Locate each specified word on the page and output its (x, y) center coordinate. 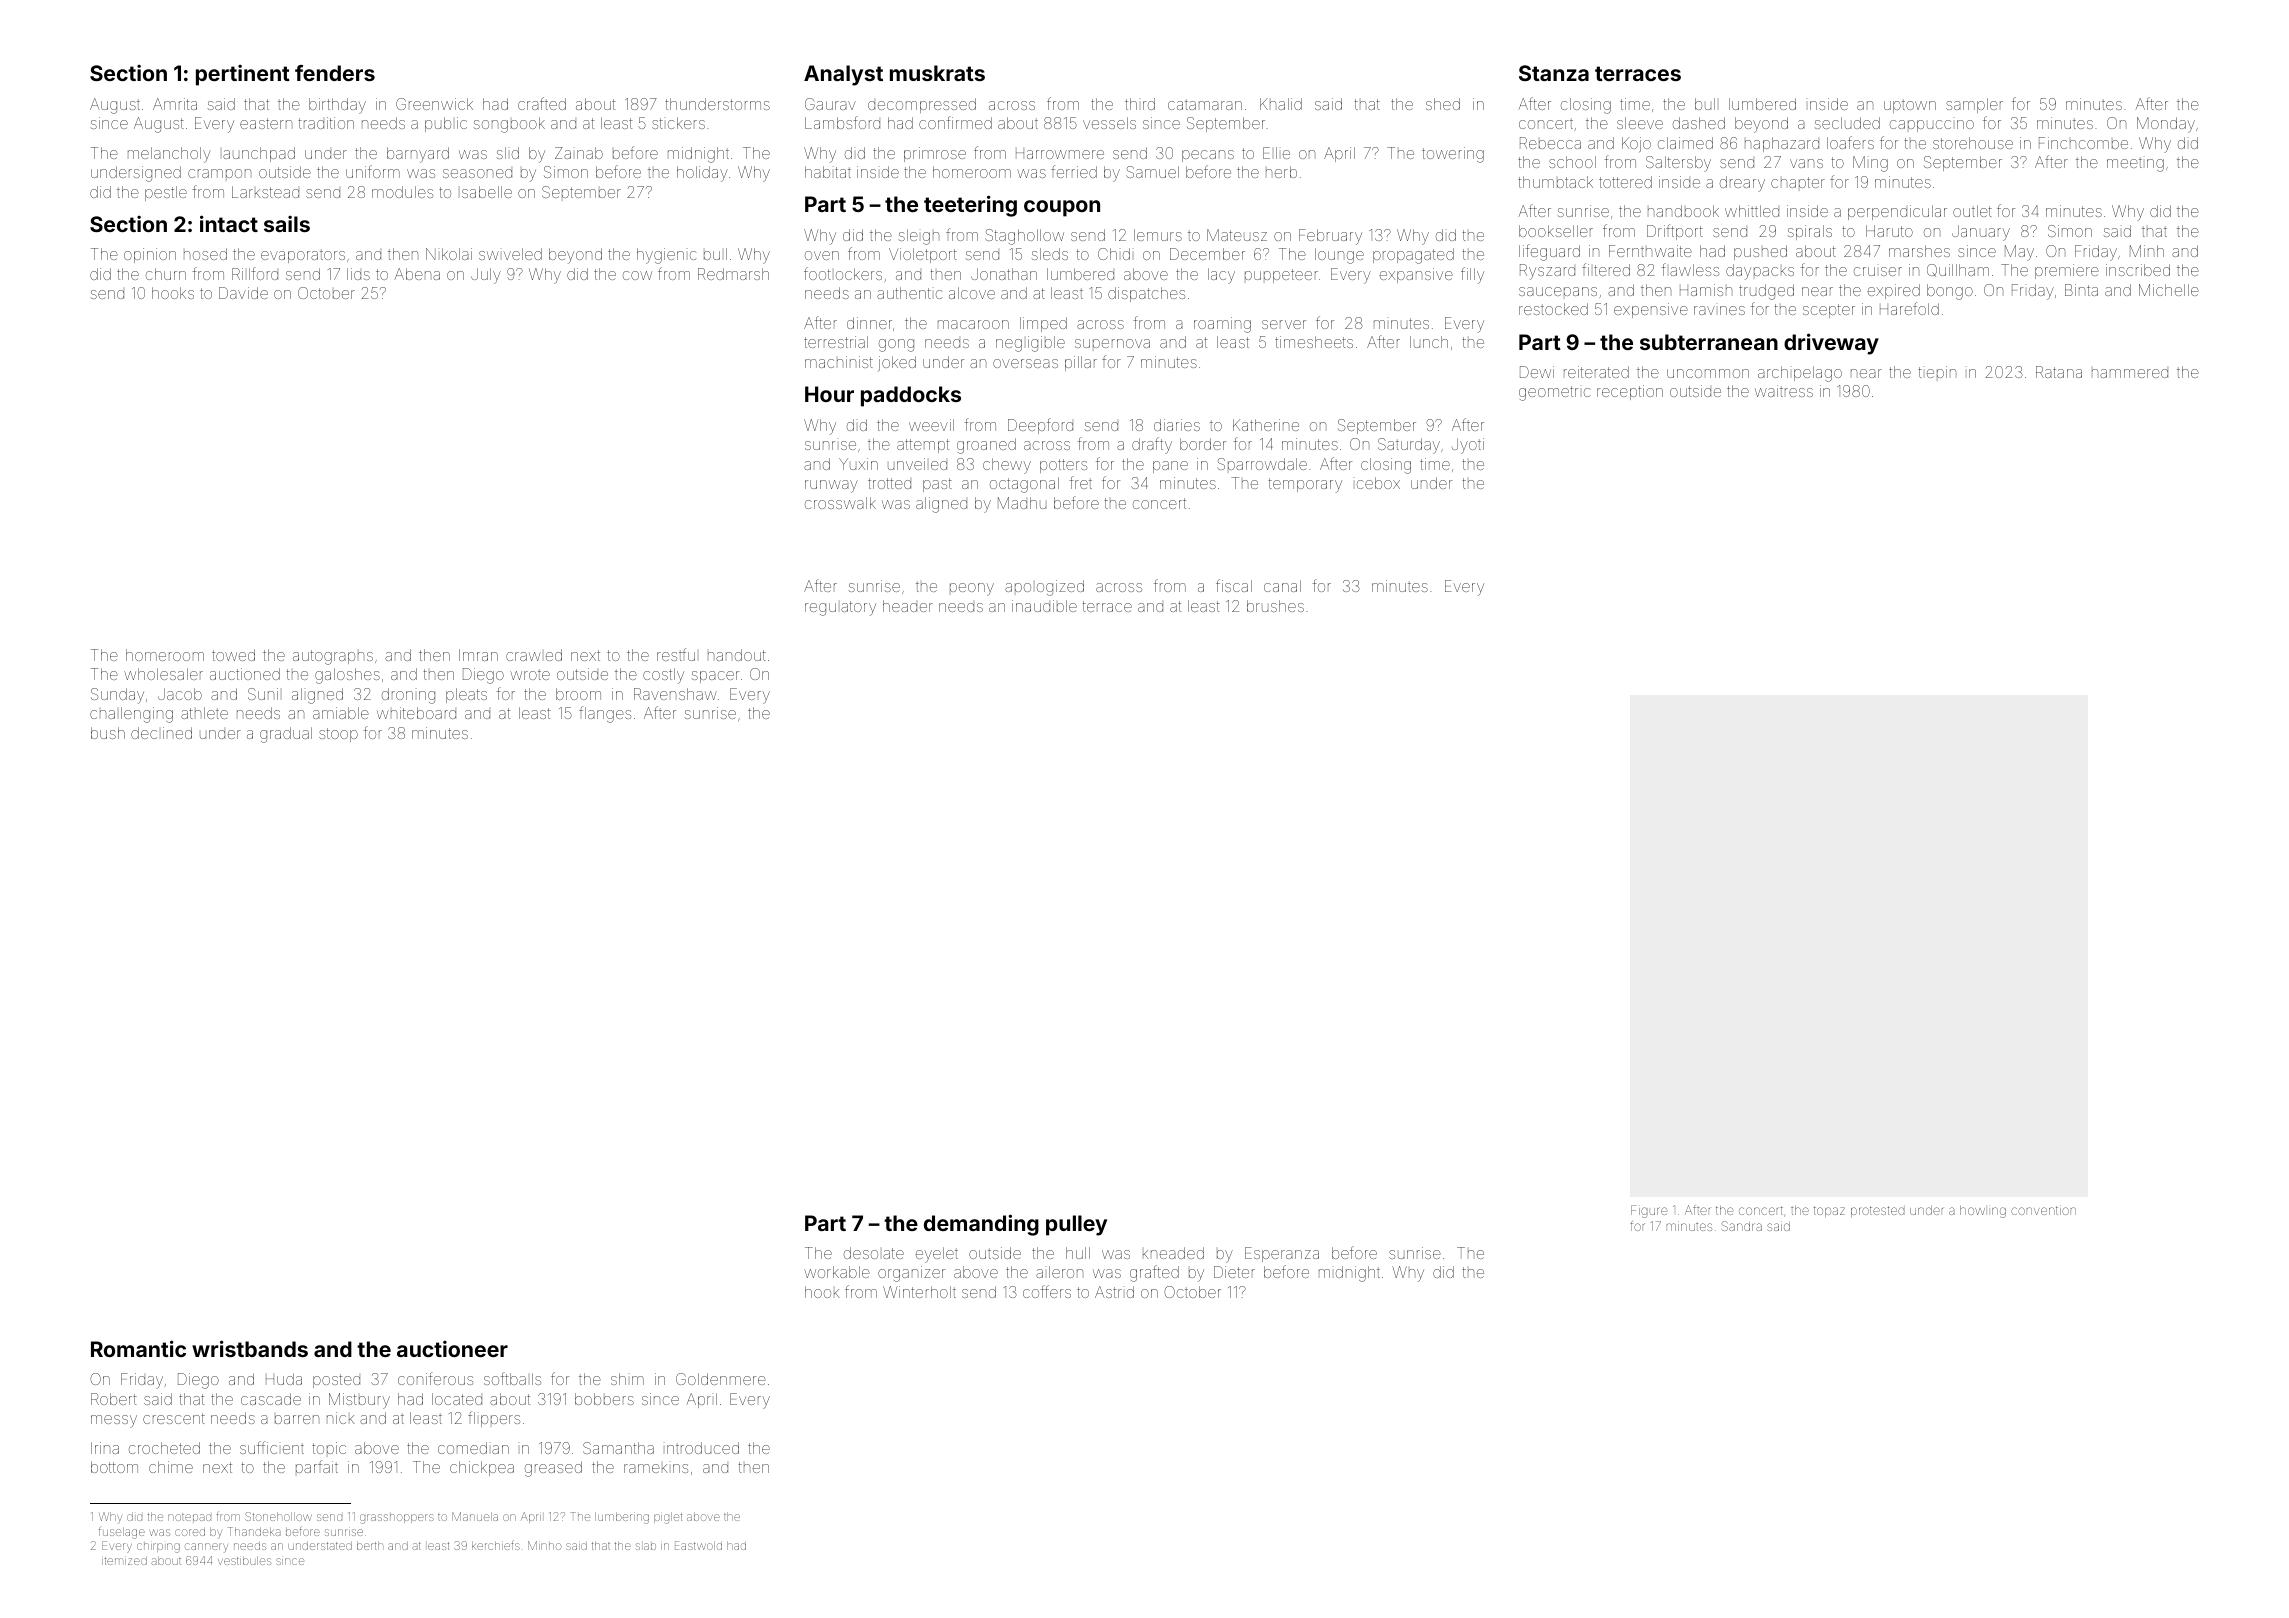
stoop (338, 735)
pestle (166, 193)
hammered (2130, 373)
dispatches (1146, 294)
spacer (715, 677)
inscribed (2138, 270)
